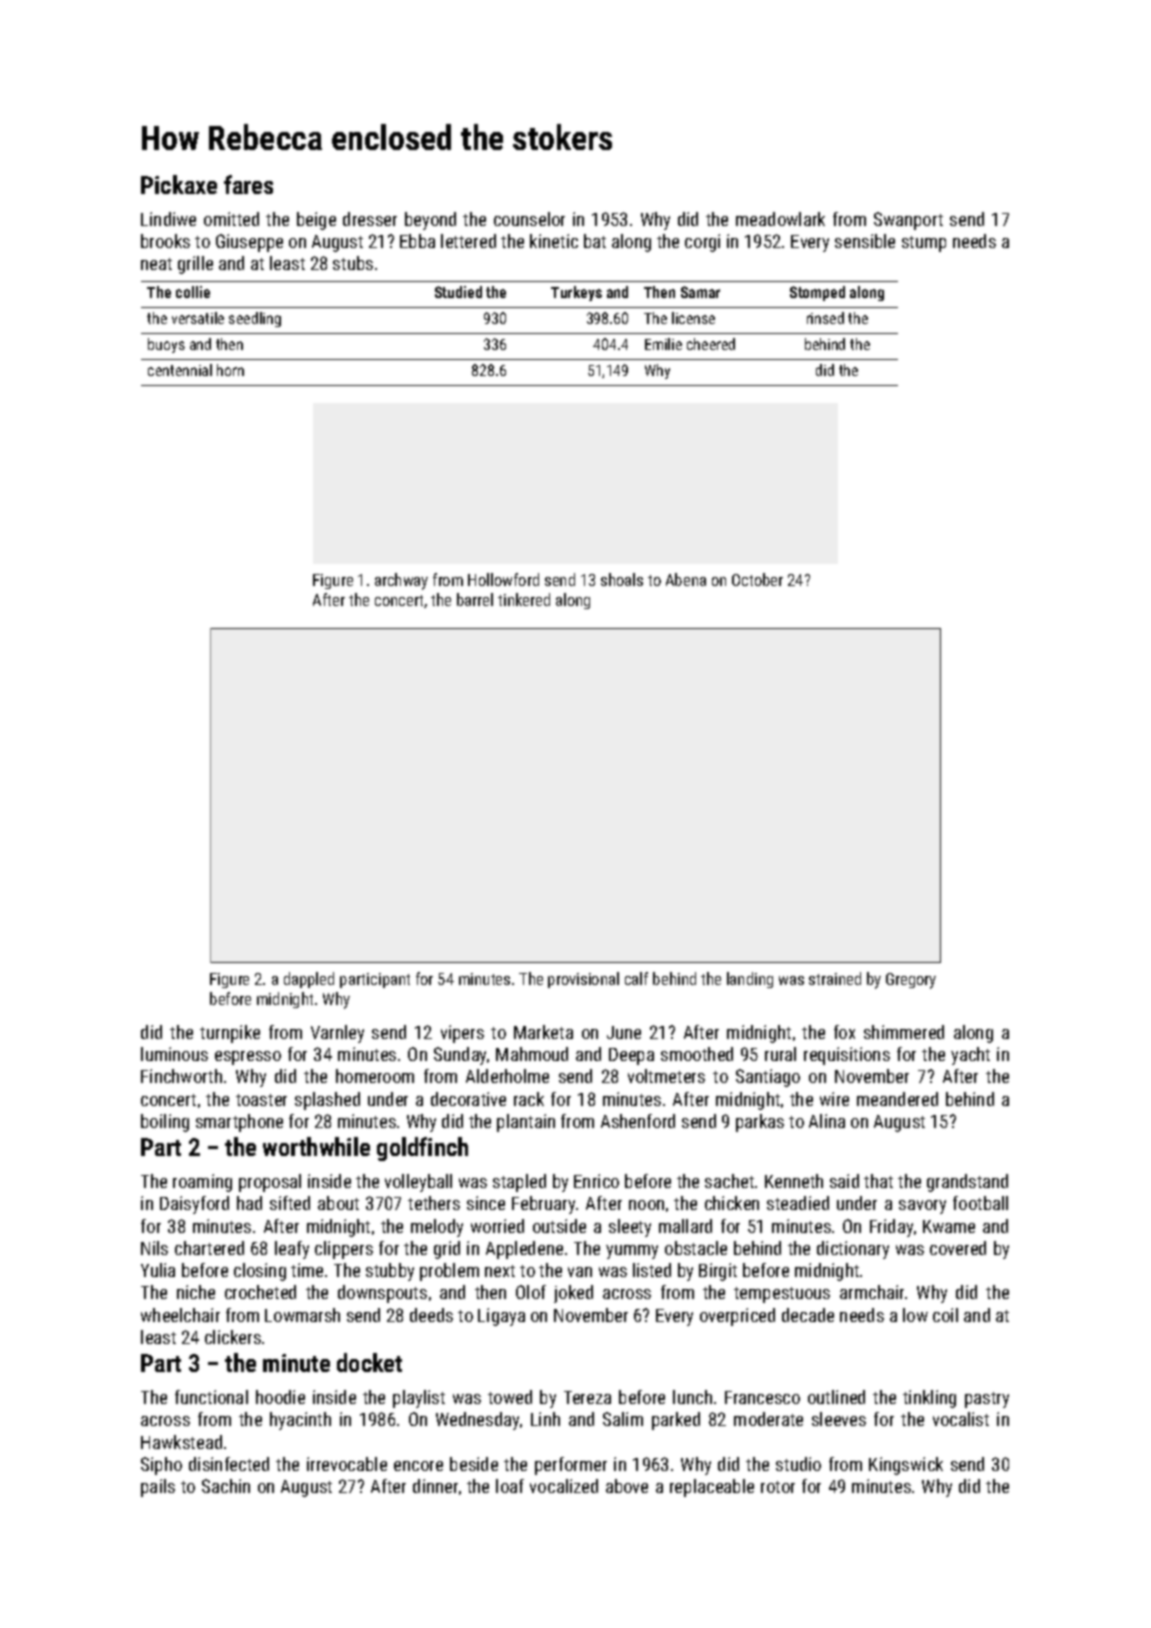 The image size is (1151, 1628). I want to click on sensible, so click(865, 241).
